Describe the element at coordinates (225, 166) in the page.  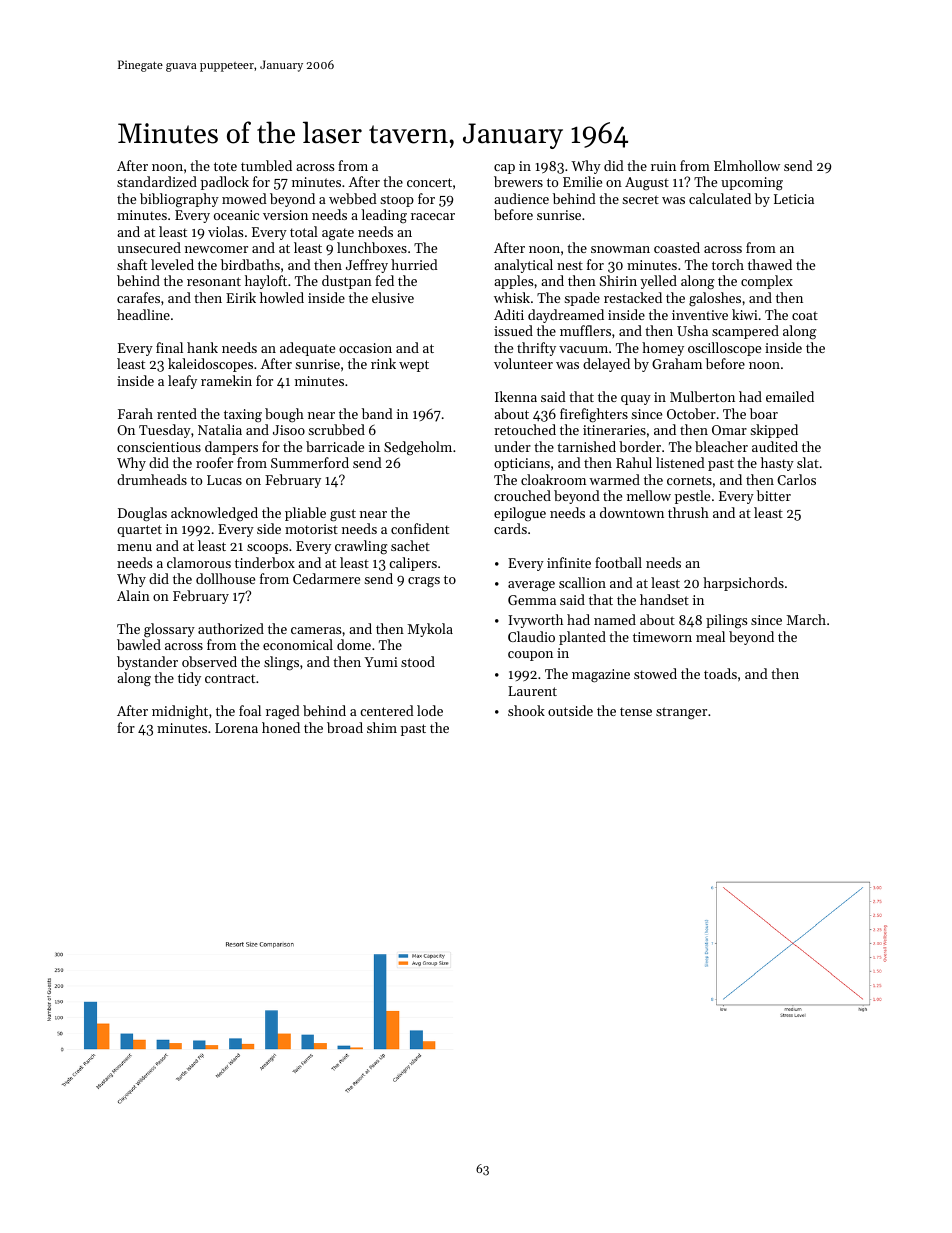
I see `tote` at that location.
